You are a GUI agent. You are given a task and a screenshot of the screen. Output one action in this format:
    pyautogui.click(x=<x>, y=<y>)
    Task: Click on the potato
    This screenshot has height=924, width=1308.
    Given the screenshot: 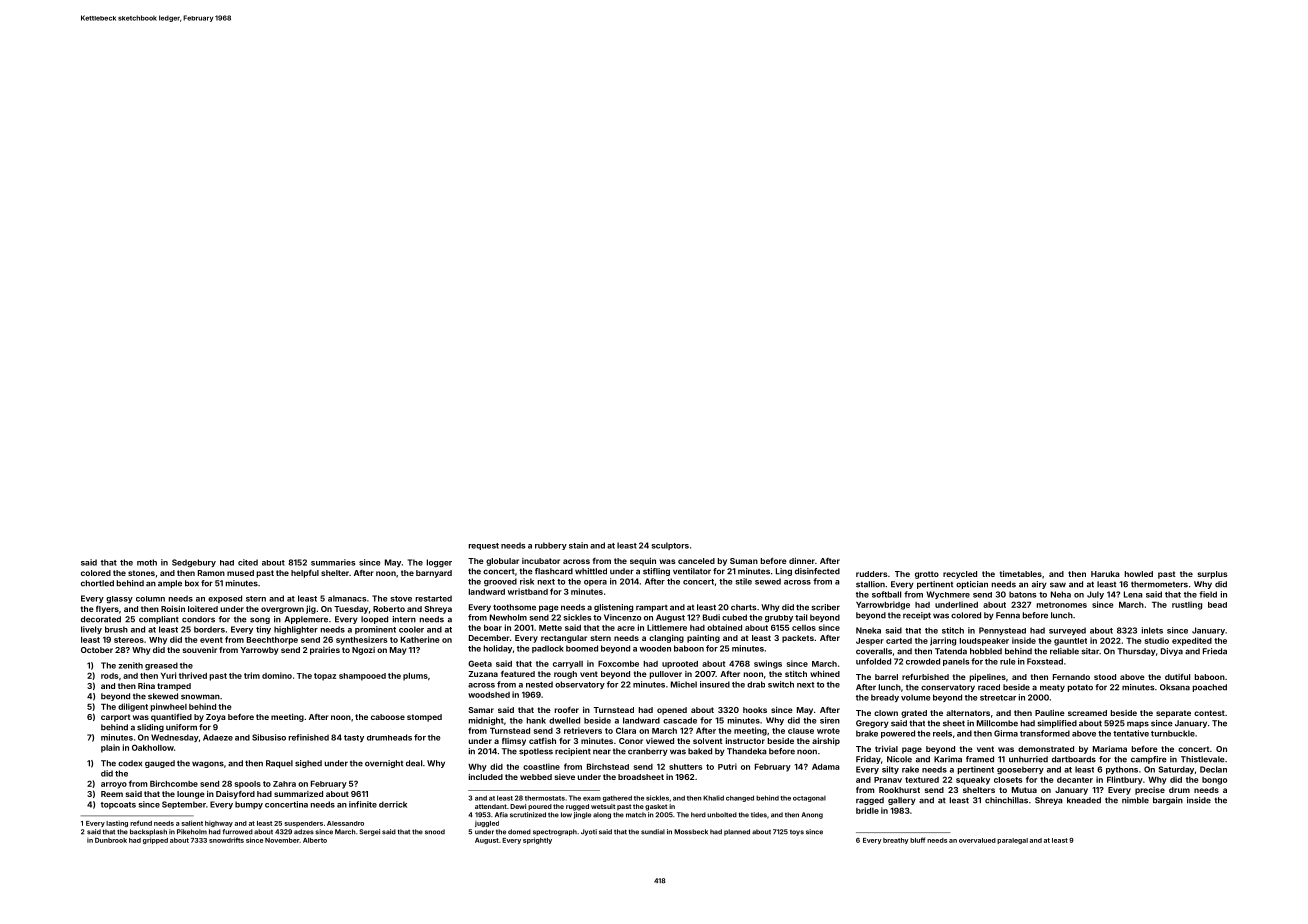 What is the action you would take?
    pyautogui.click(x=1080, y=688)
